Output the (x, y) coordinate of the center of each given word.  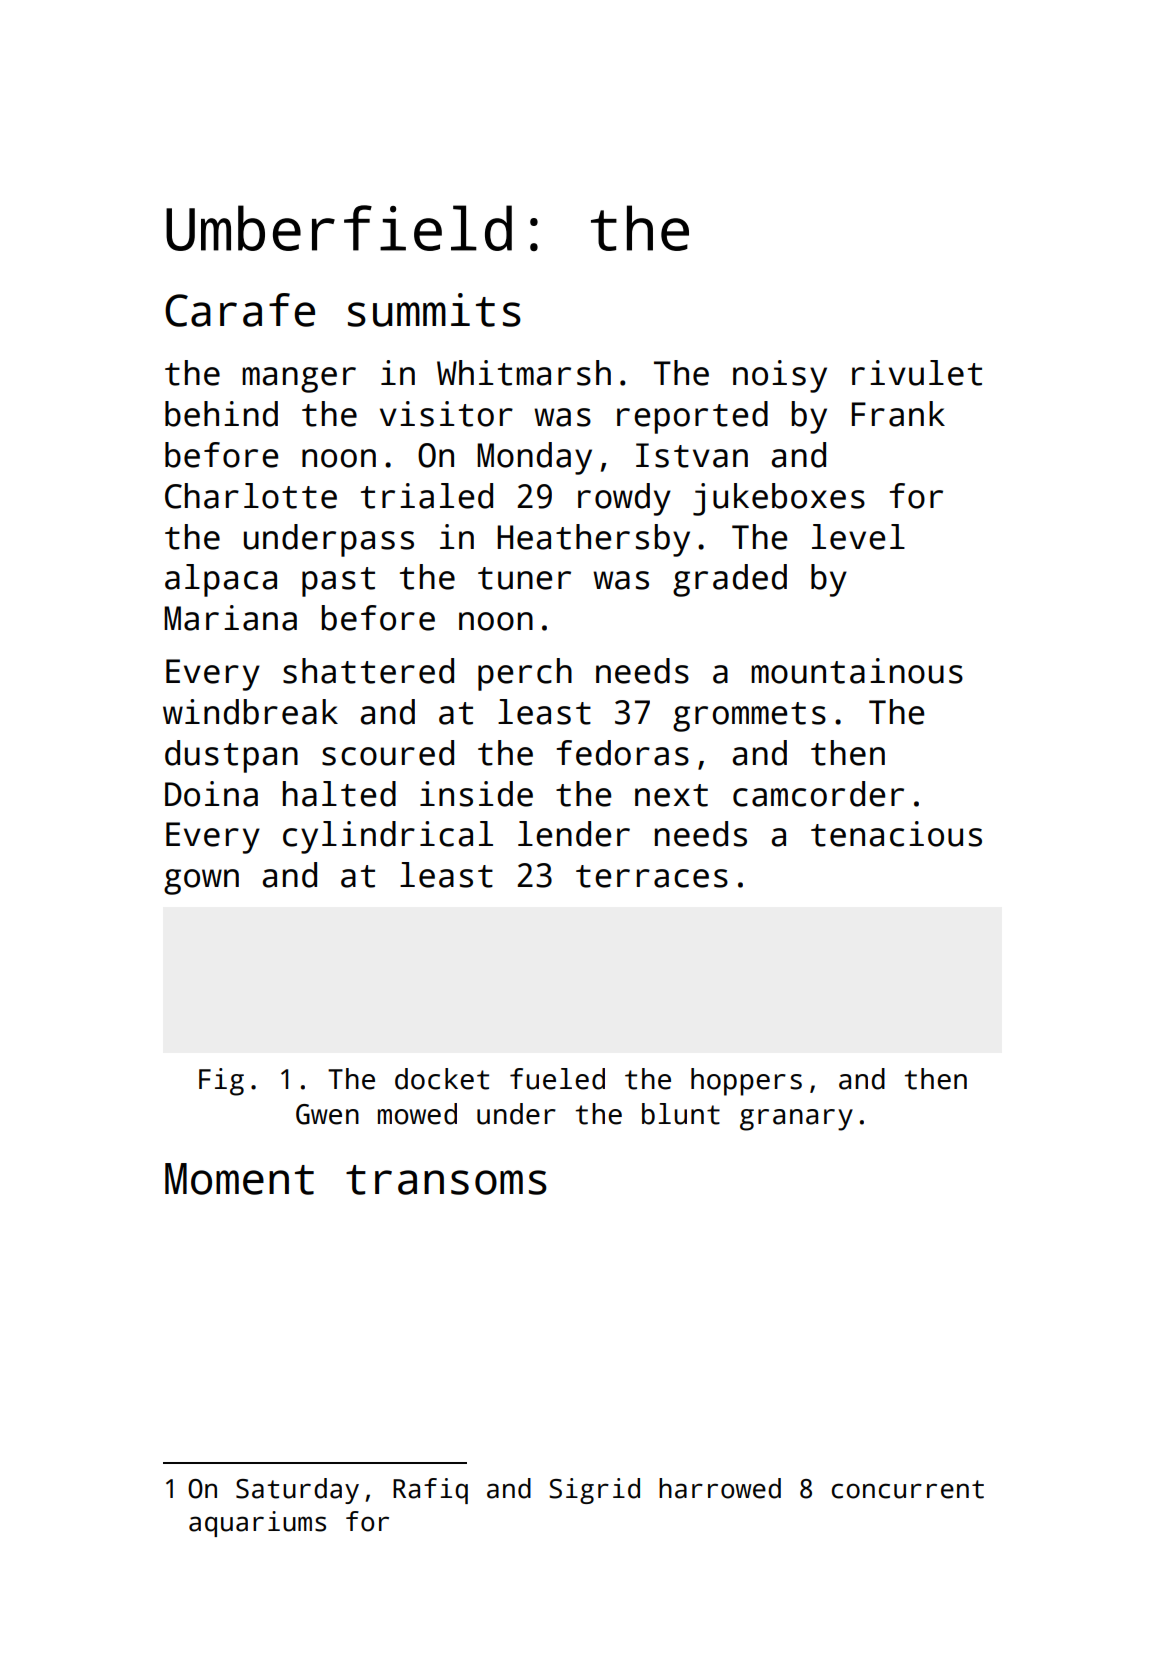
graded (730, 580)
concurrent (908, 1489)
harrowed (720, 1488)
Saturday (297, 1491)
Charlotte (251, 496)
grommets (749, 717)
